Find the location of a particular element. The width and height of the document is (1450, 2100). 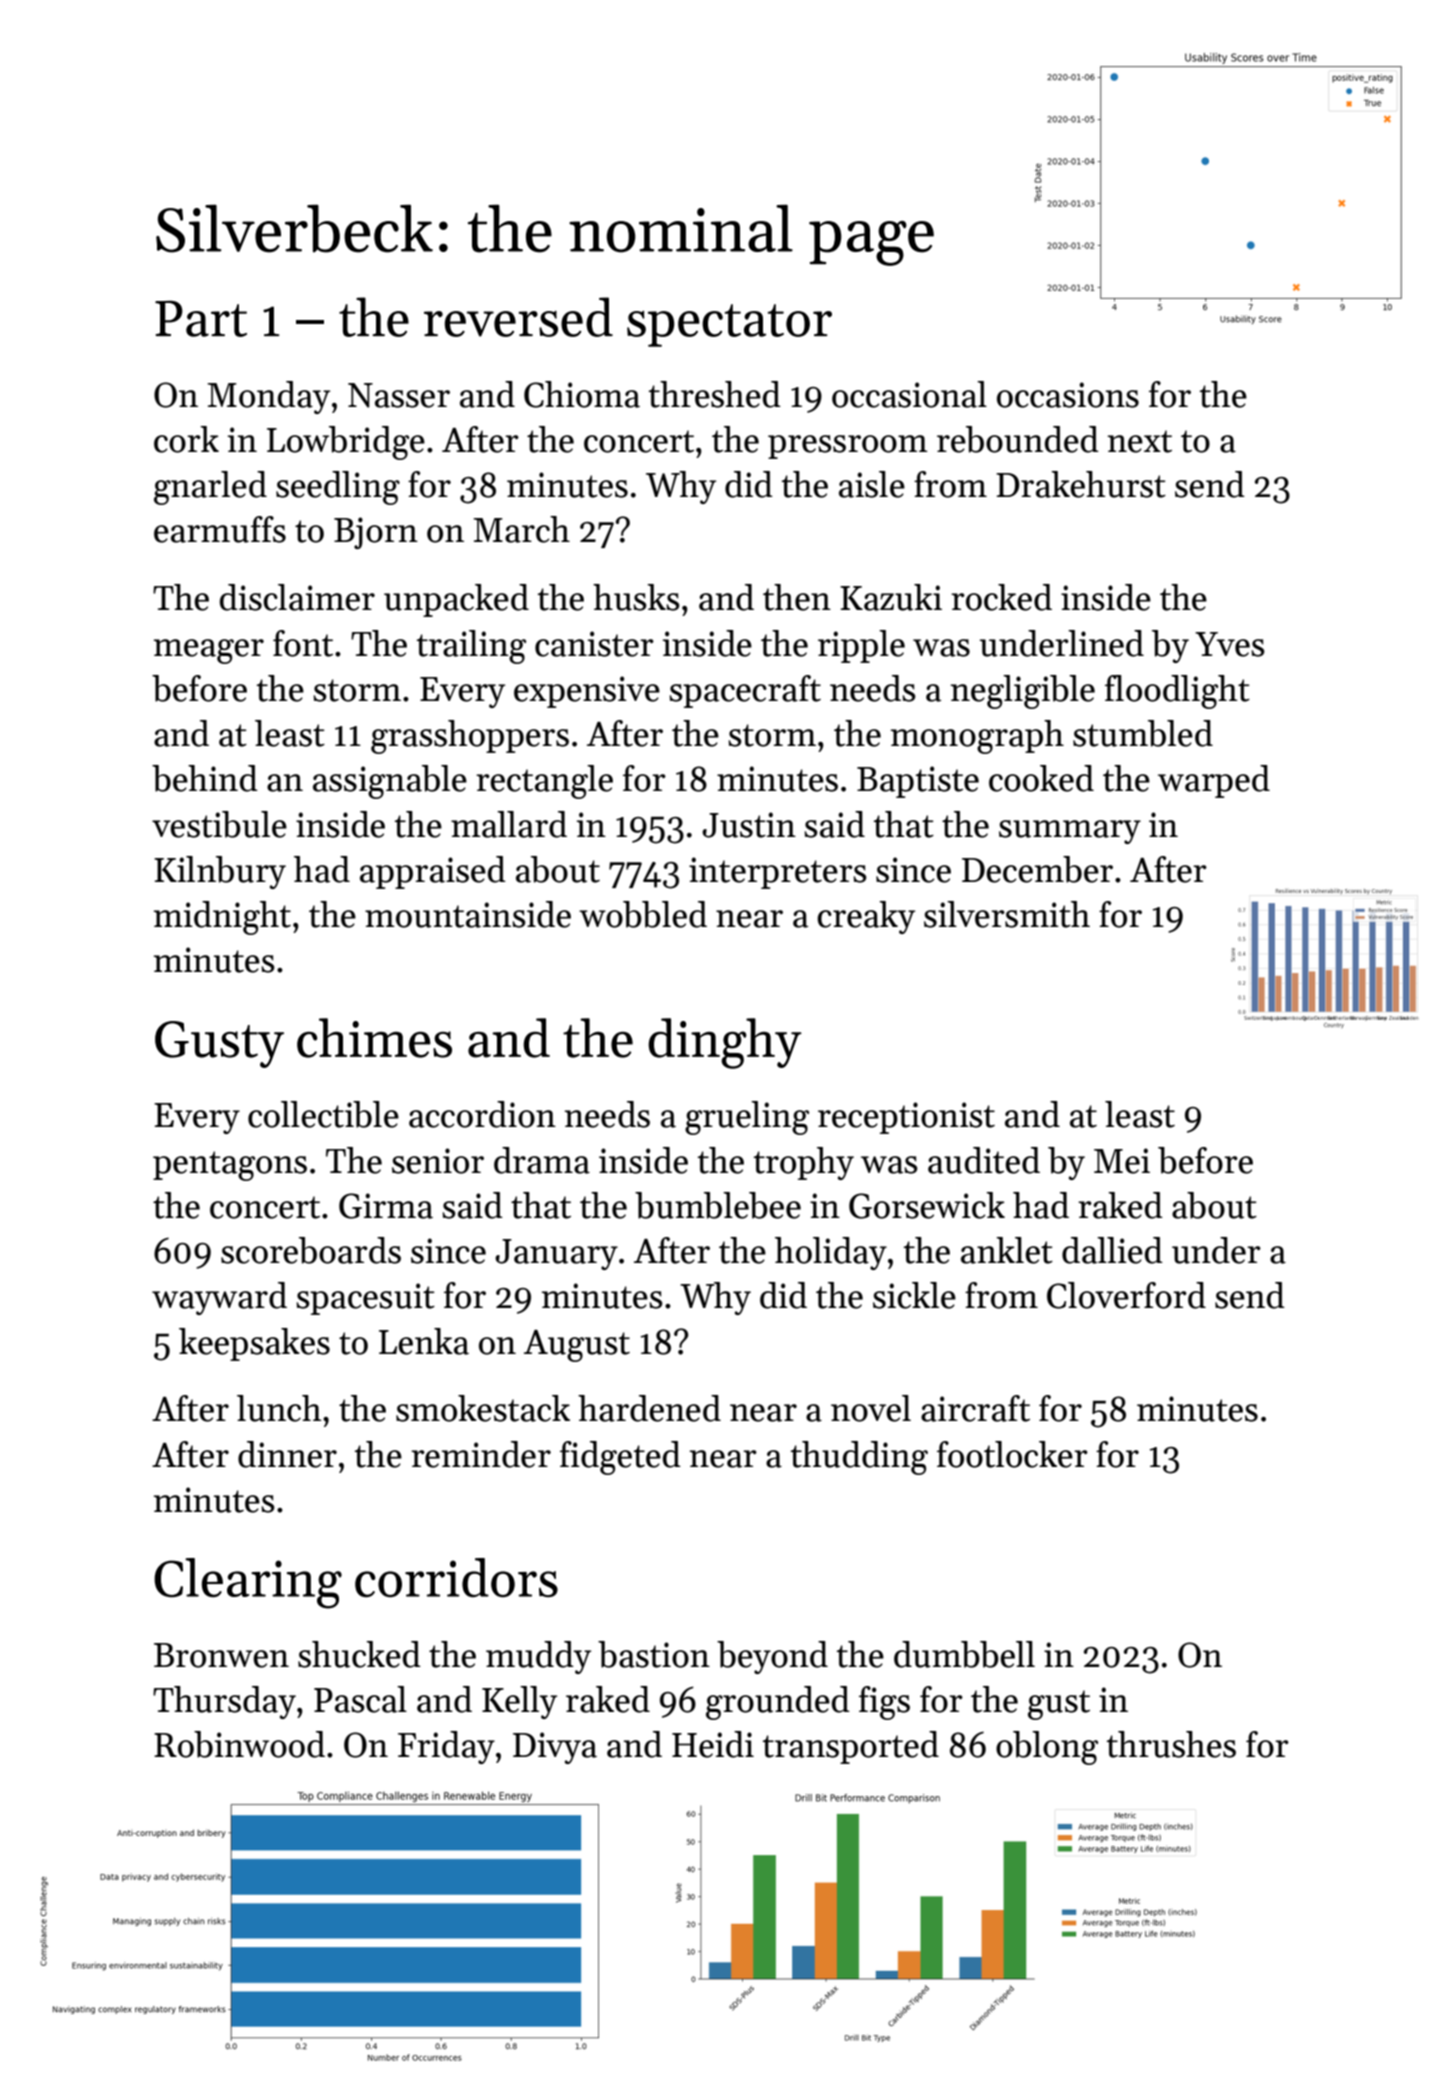

audited is located at coordinates (984, 1160).
